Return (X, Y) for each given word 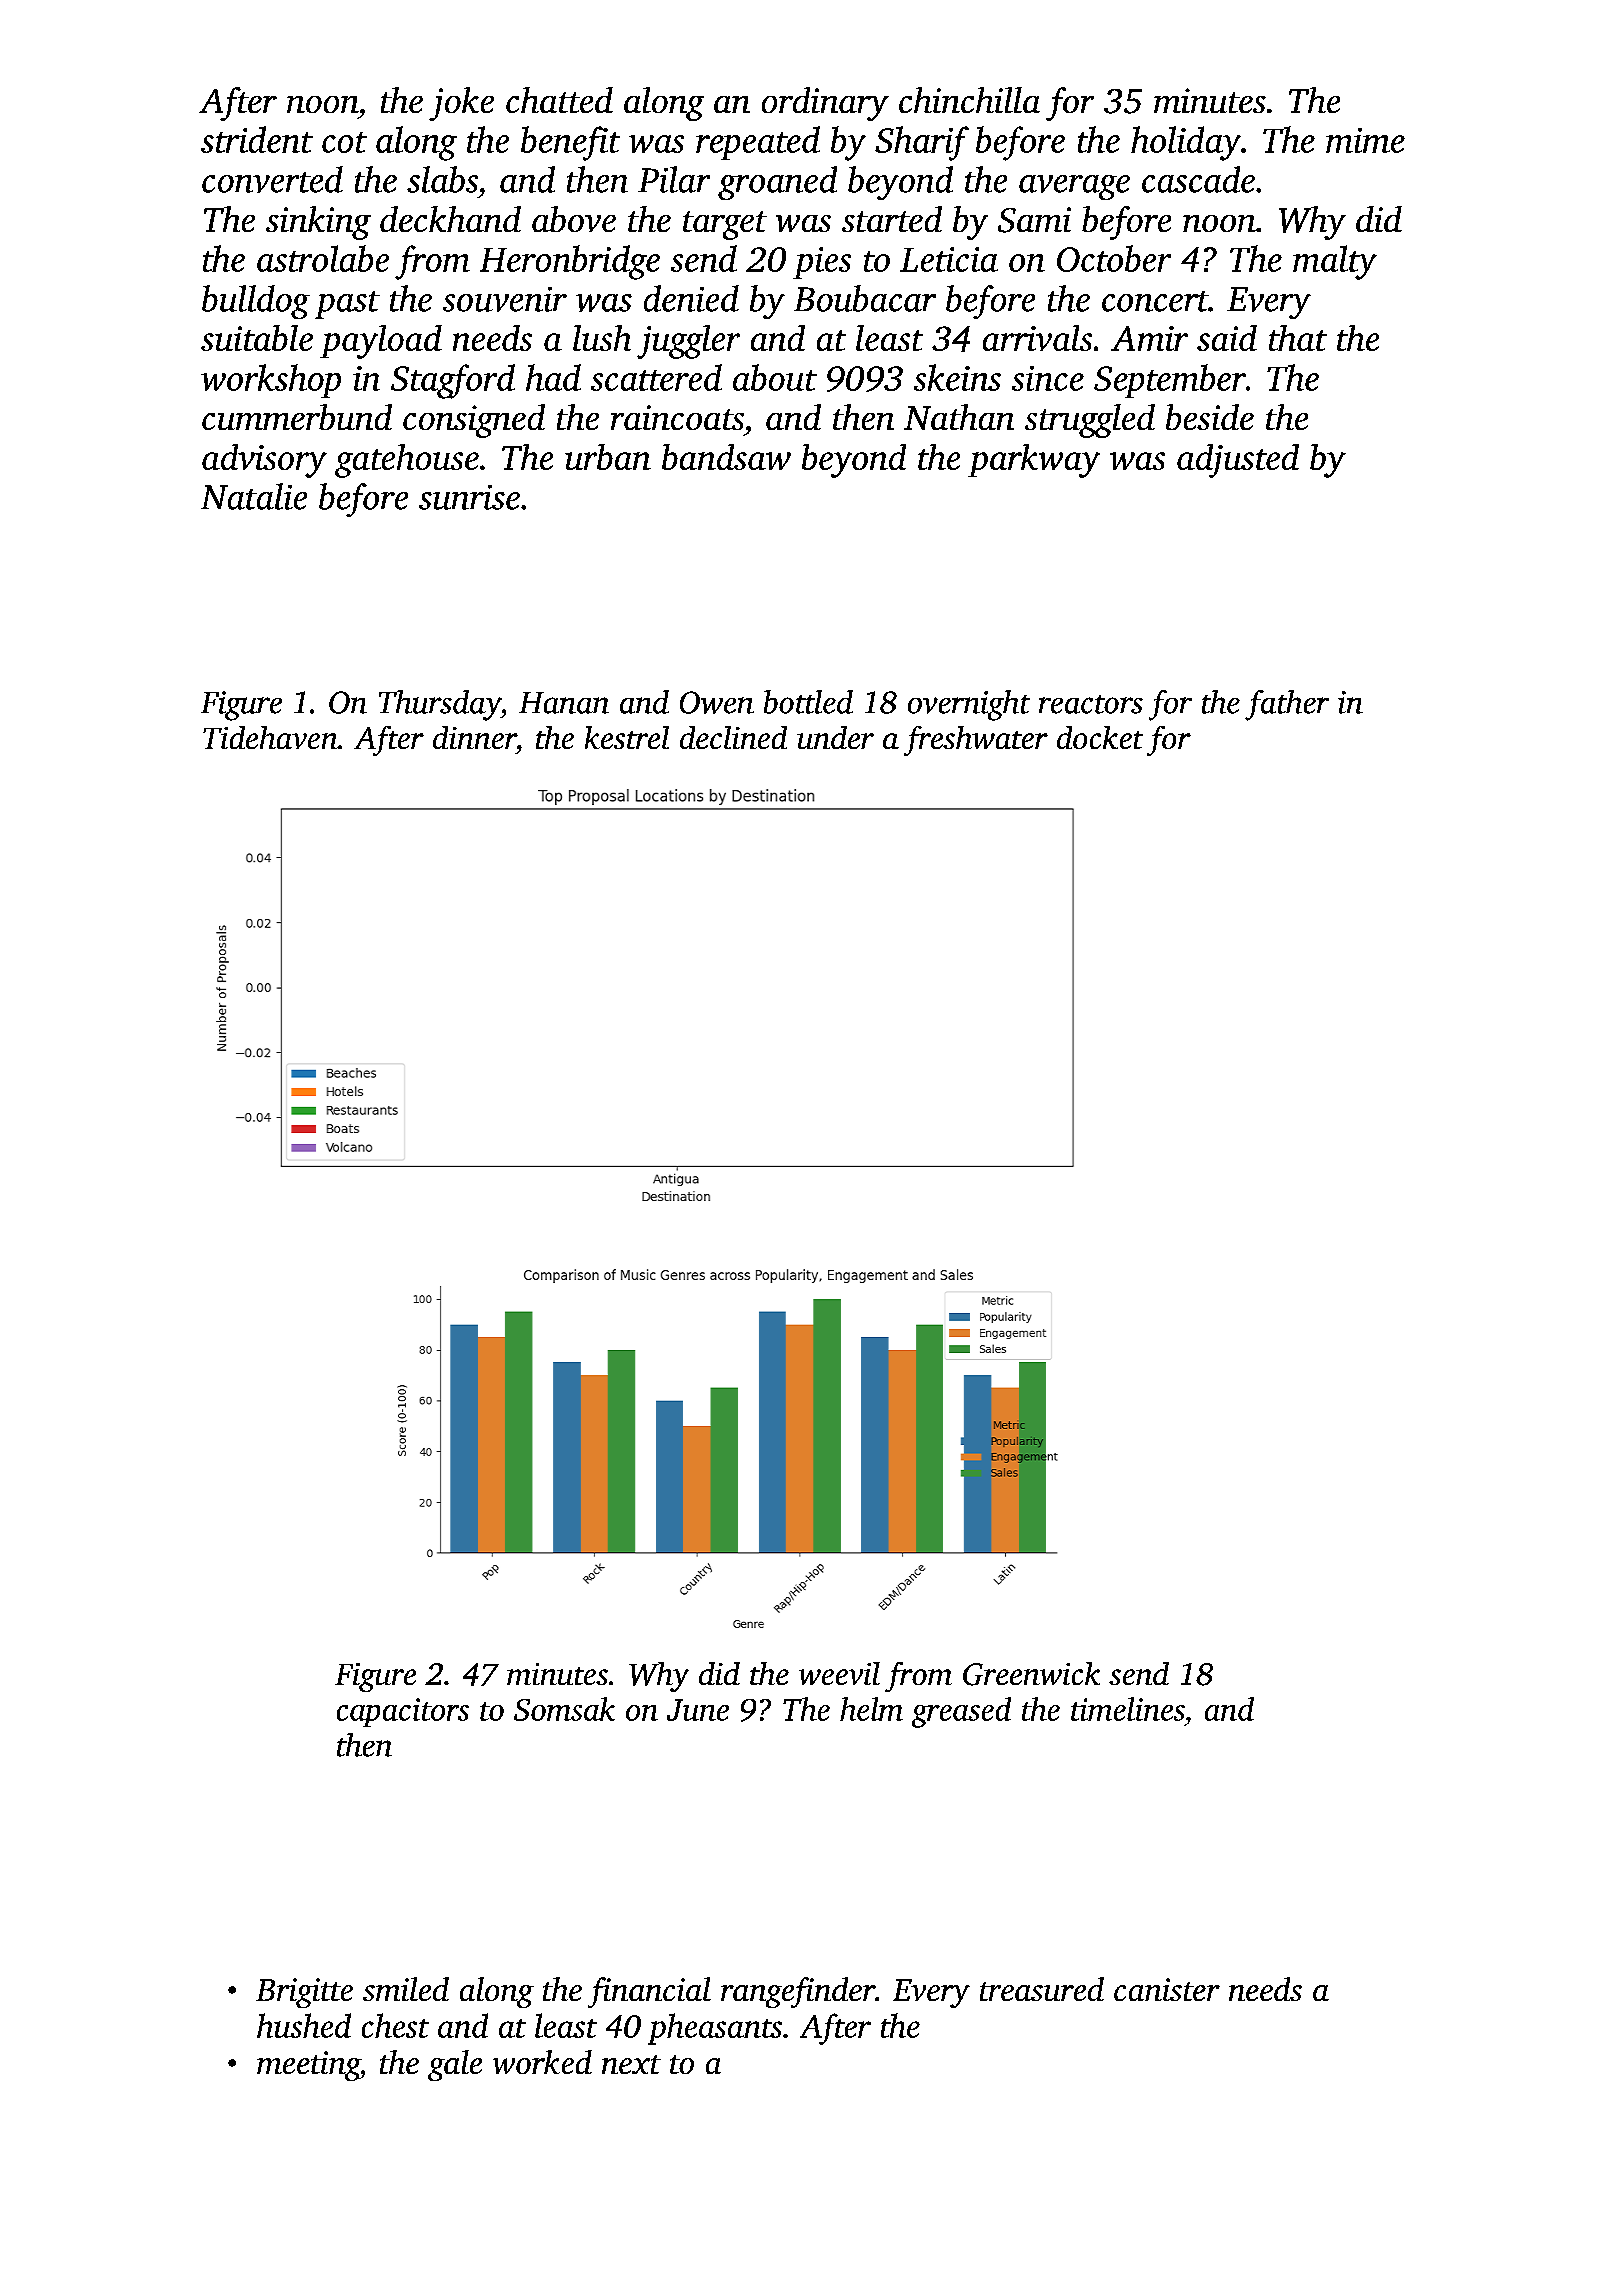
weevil (839, 1673)
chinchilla (969, 100)
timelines (1127, 1709)
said (1227, 338)
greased (961, 1712)
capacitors (403, 1712)
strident (257, 139)
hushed (304, 2025)
